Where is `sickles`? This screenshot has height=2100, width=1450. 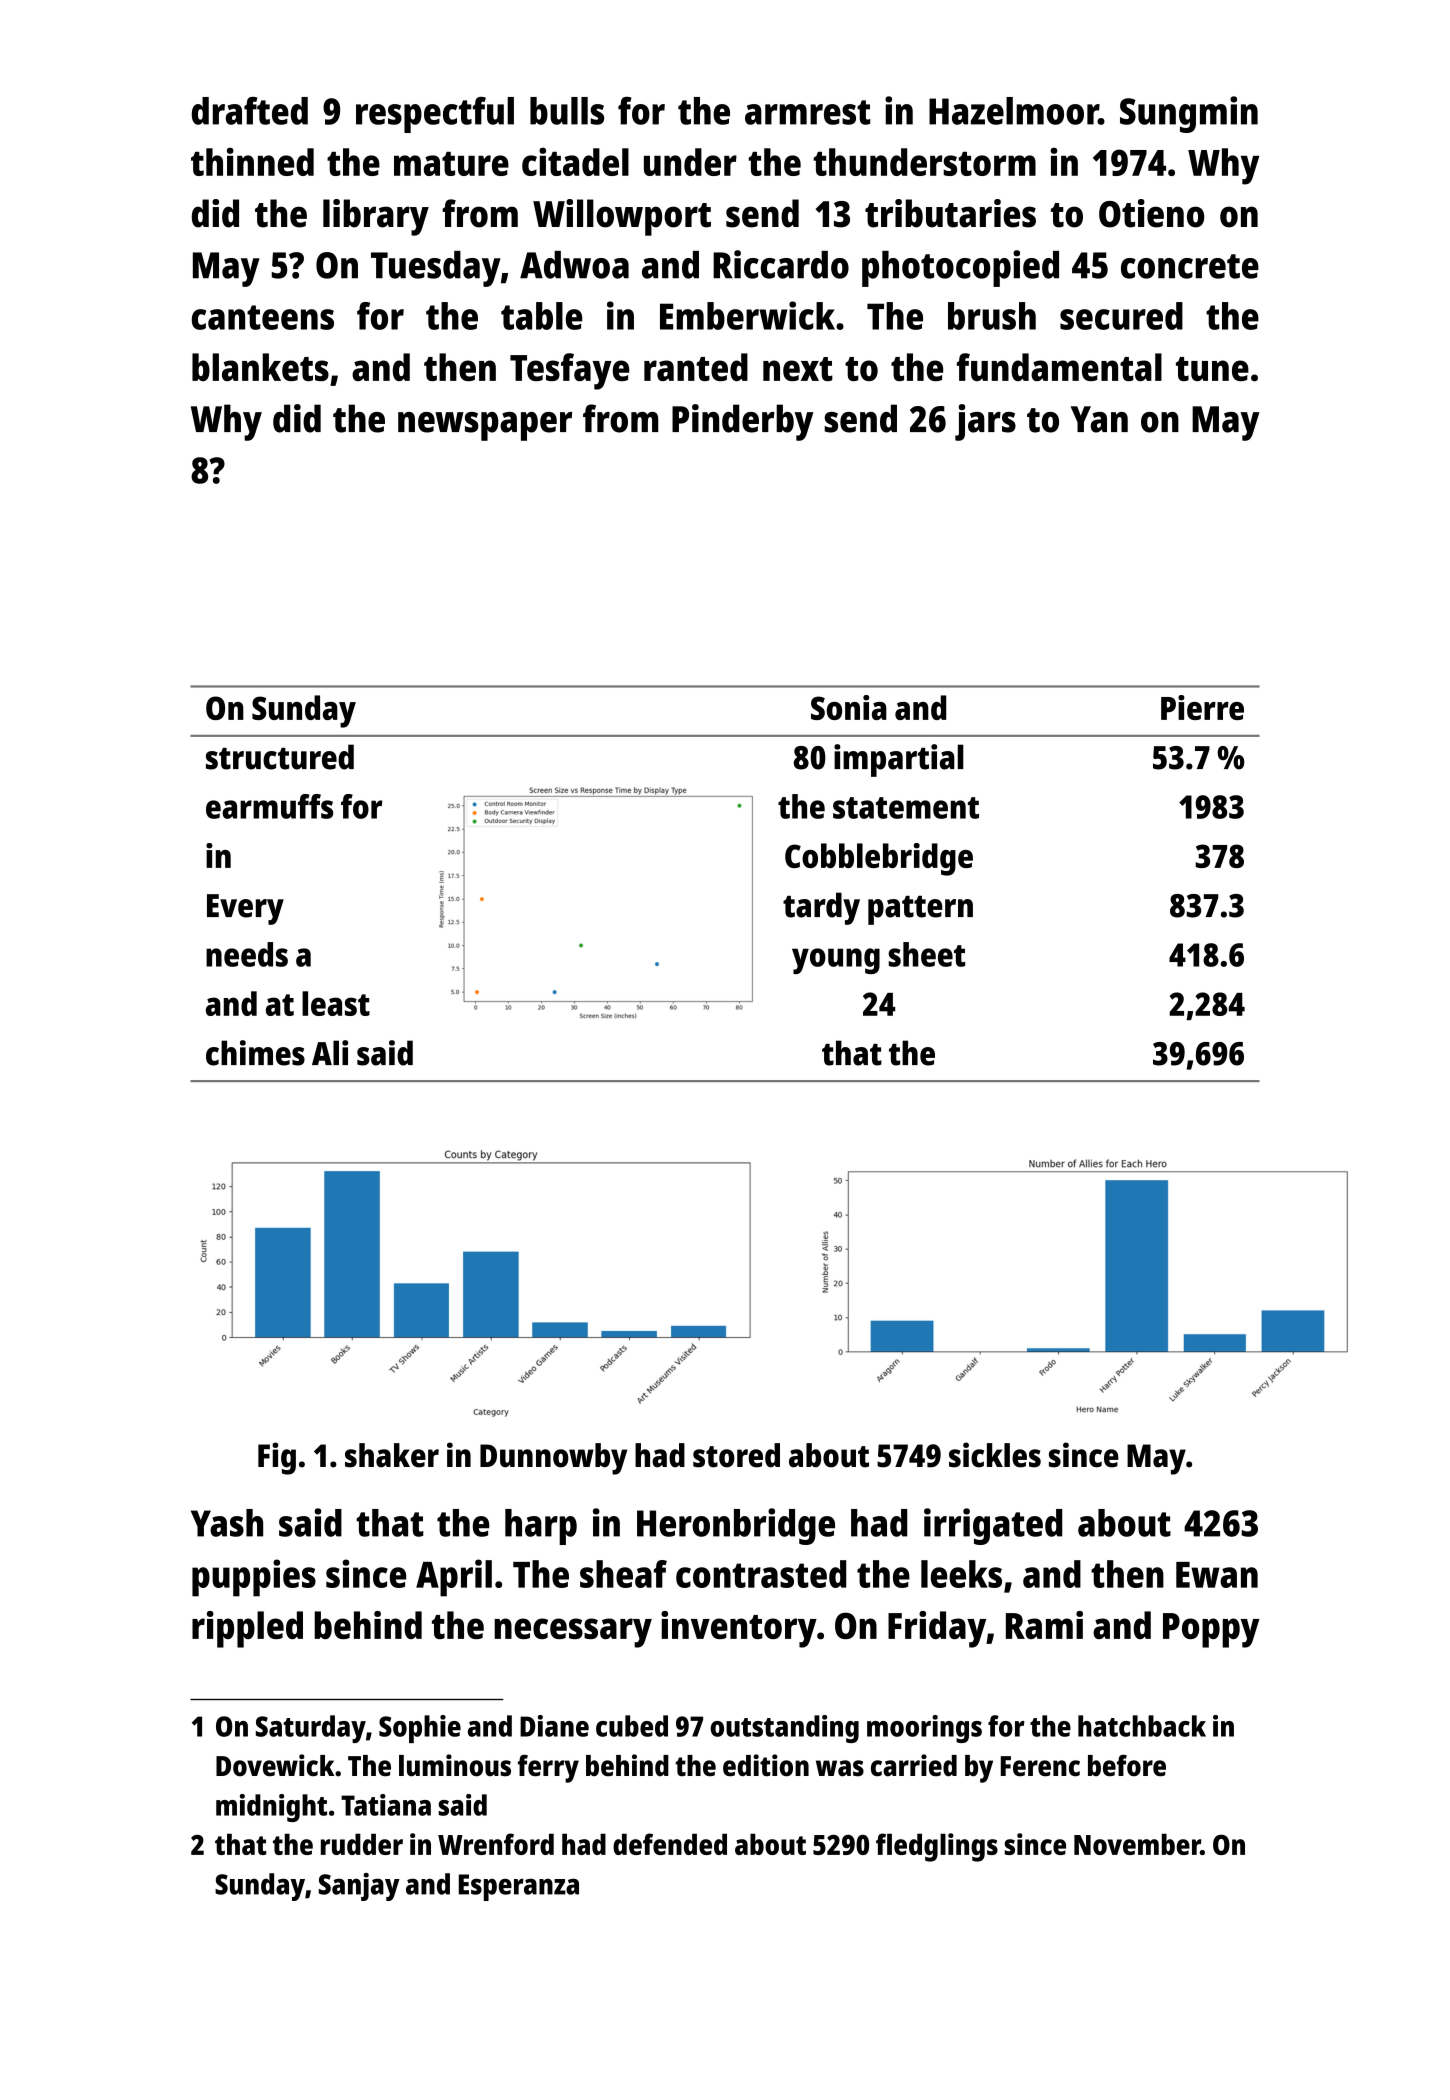
sickles is located at coordinates (995, 1455).
